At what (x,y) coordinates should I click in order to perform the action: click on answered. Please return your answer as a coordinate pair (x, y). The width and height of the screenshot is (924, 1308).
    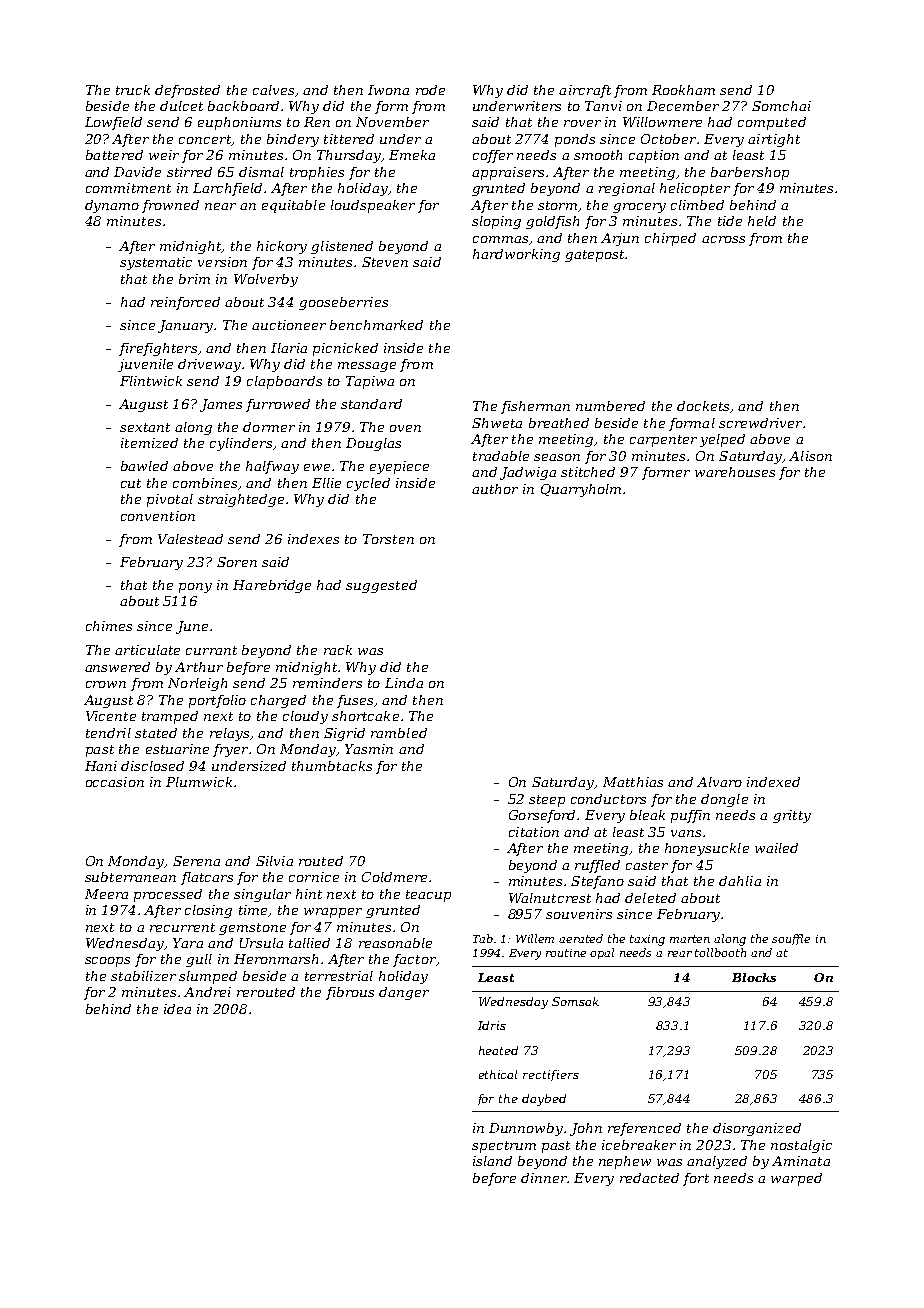
    Looking at the image, I should click on (117, 667).
